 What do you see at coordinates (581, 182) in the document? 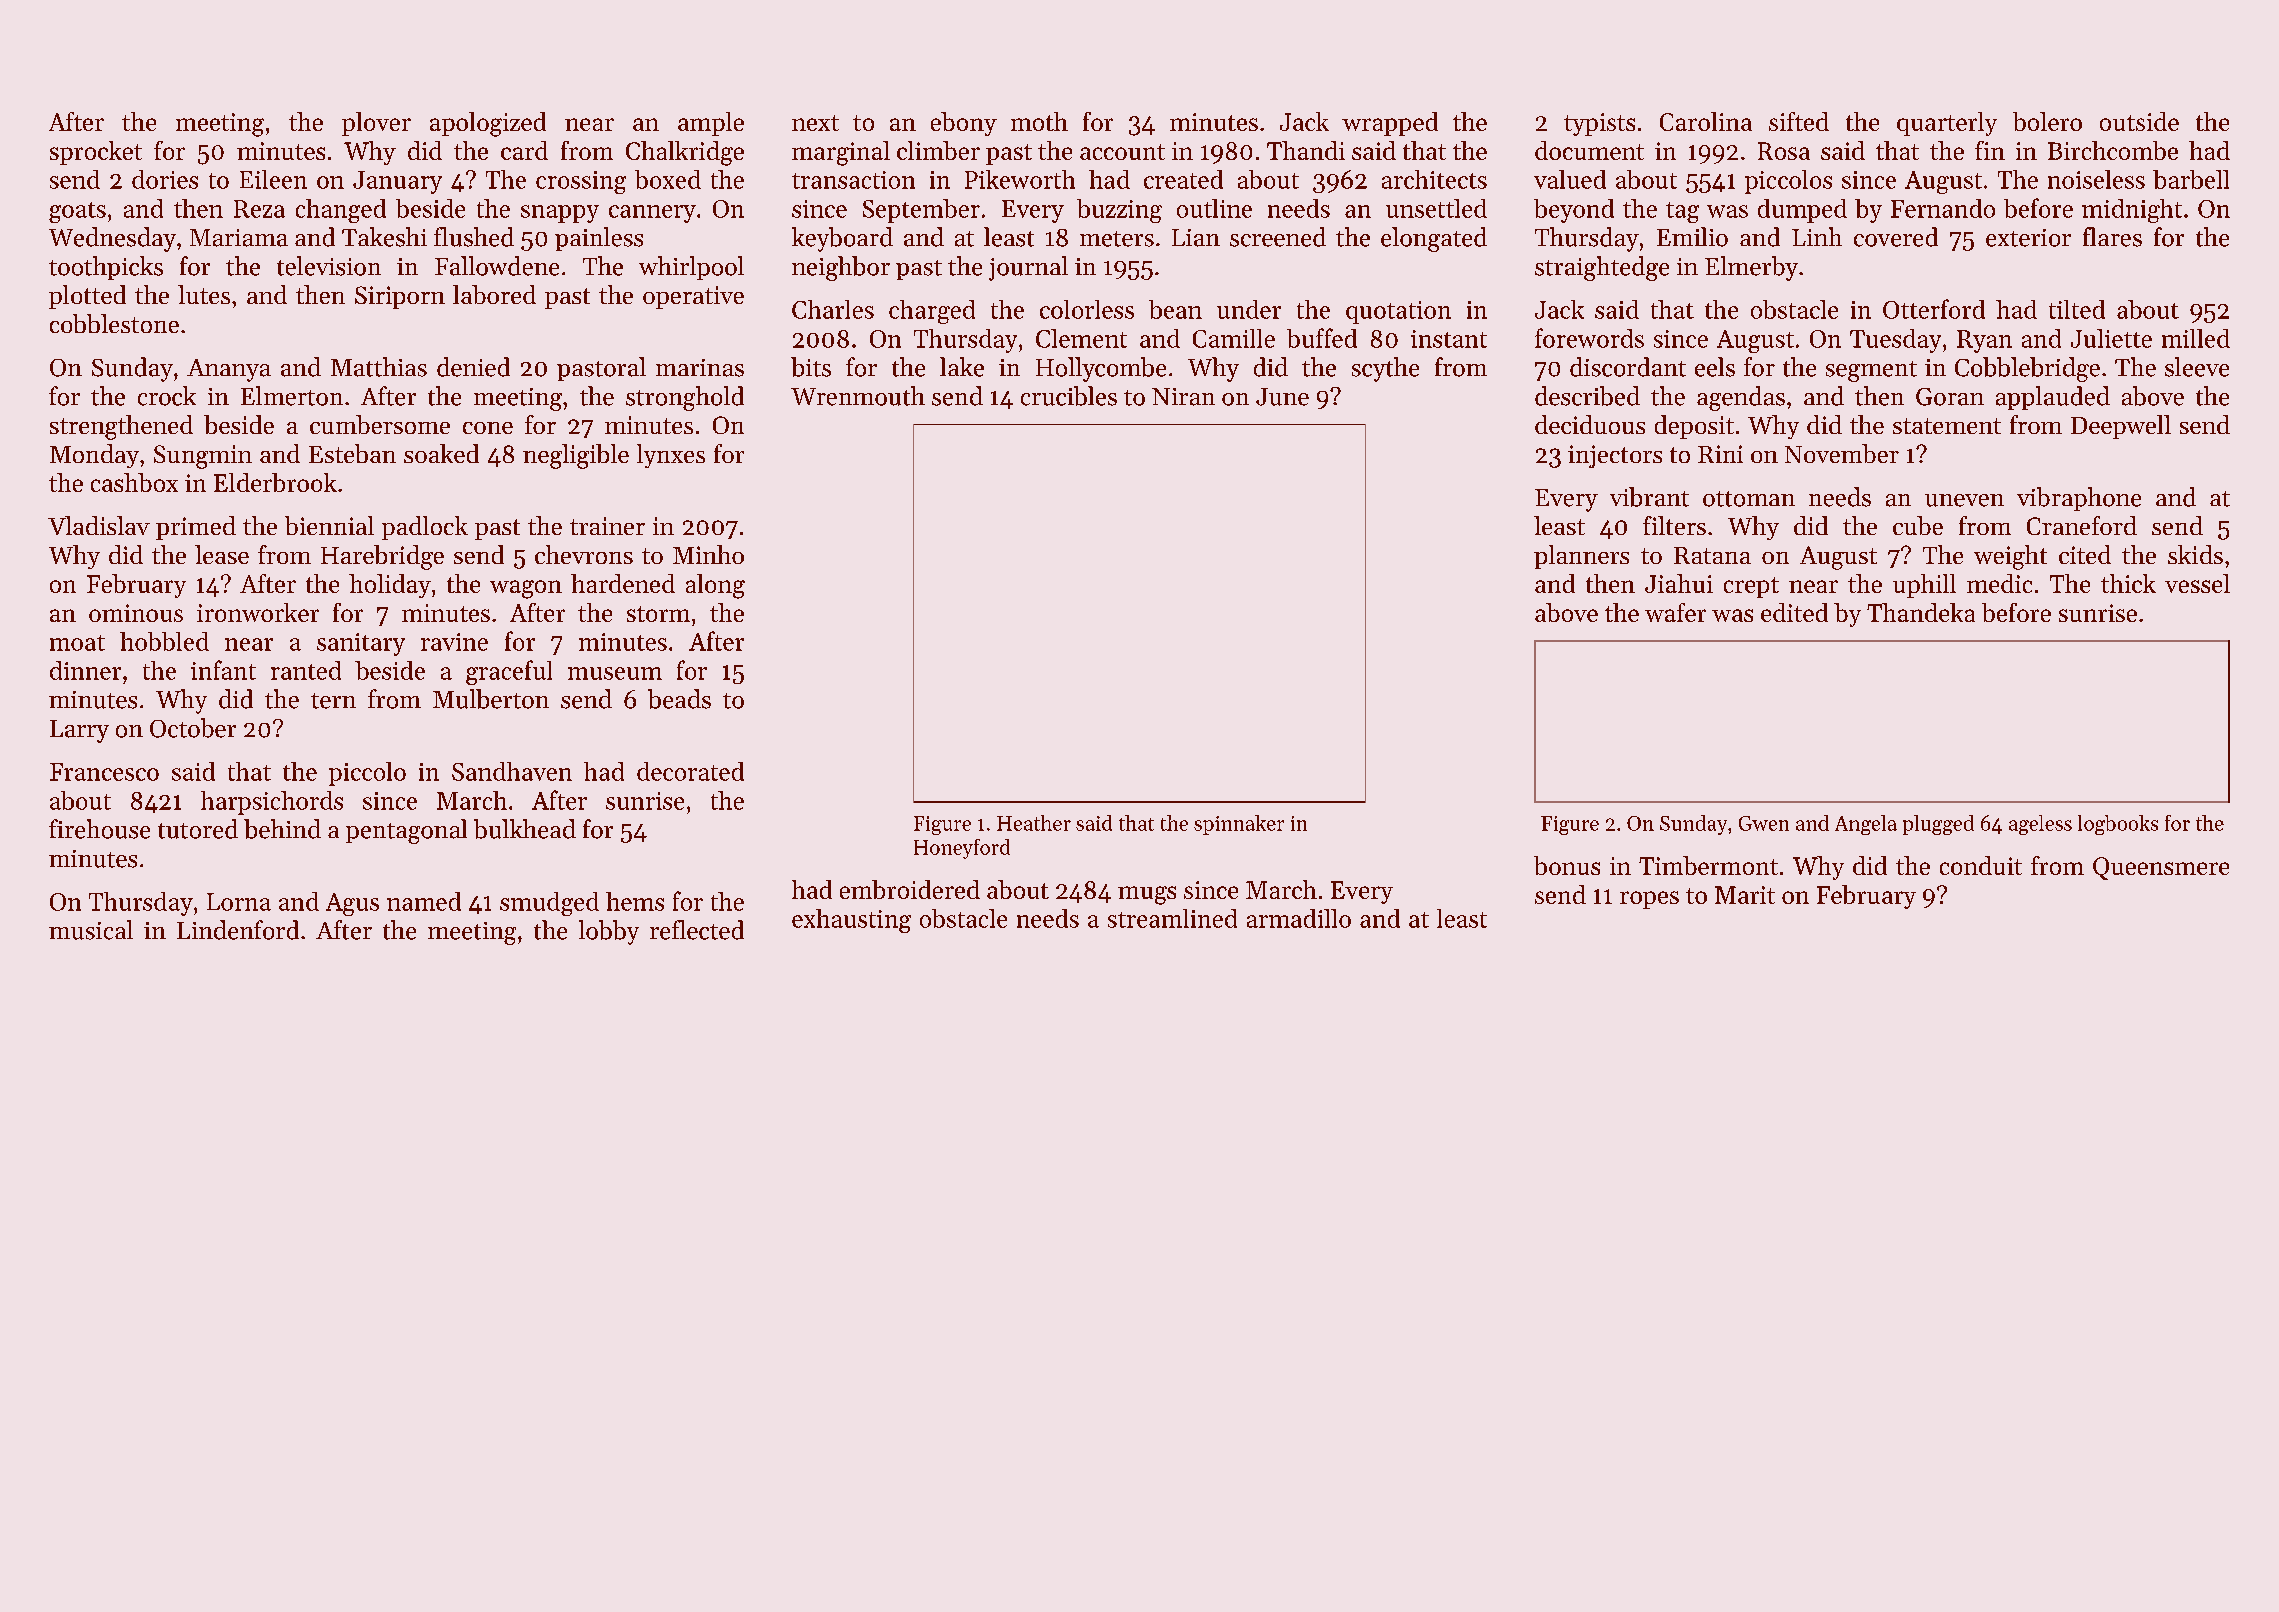
I see `crossing` at bounding box center [581, 182].
